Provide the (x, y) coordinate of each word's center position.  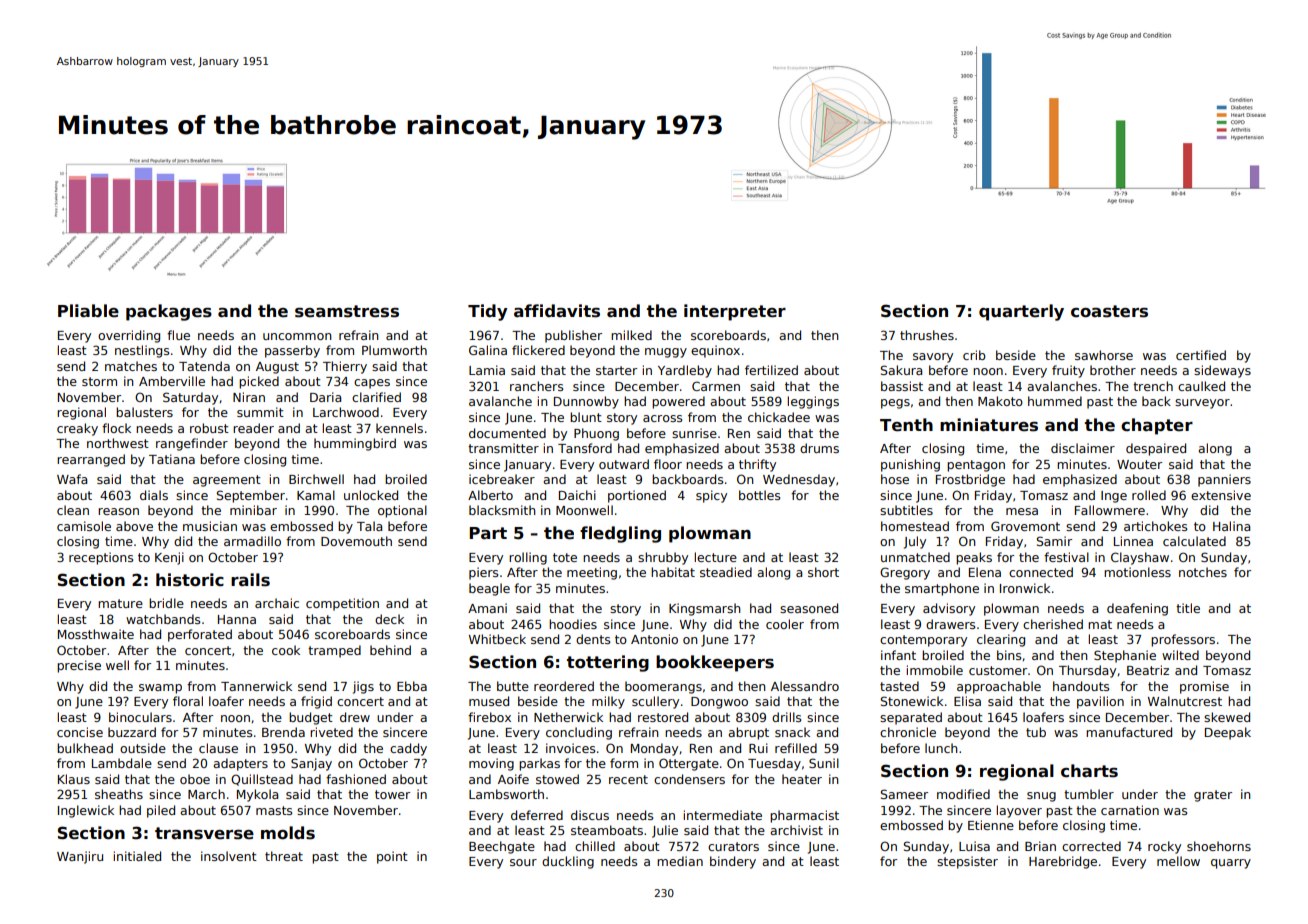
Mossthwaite (96, 634)
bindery (733, 862)
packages (169, 312)
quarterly (1021, 312)
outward (624, 464)
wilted (1180, 655)
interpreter (735, 312)
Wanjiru (80, 857)
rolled (1149, 495)
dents (593, 639)
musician (210, 526)
